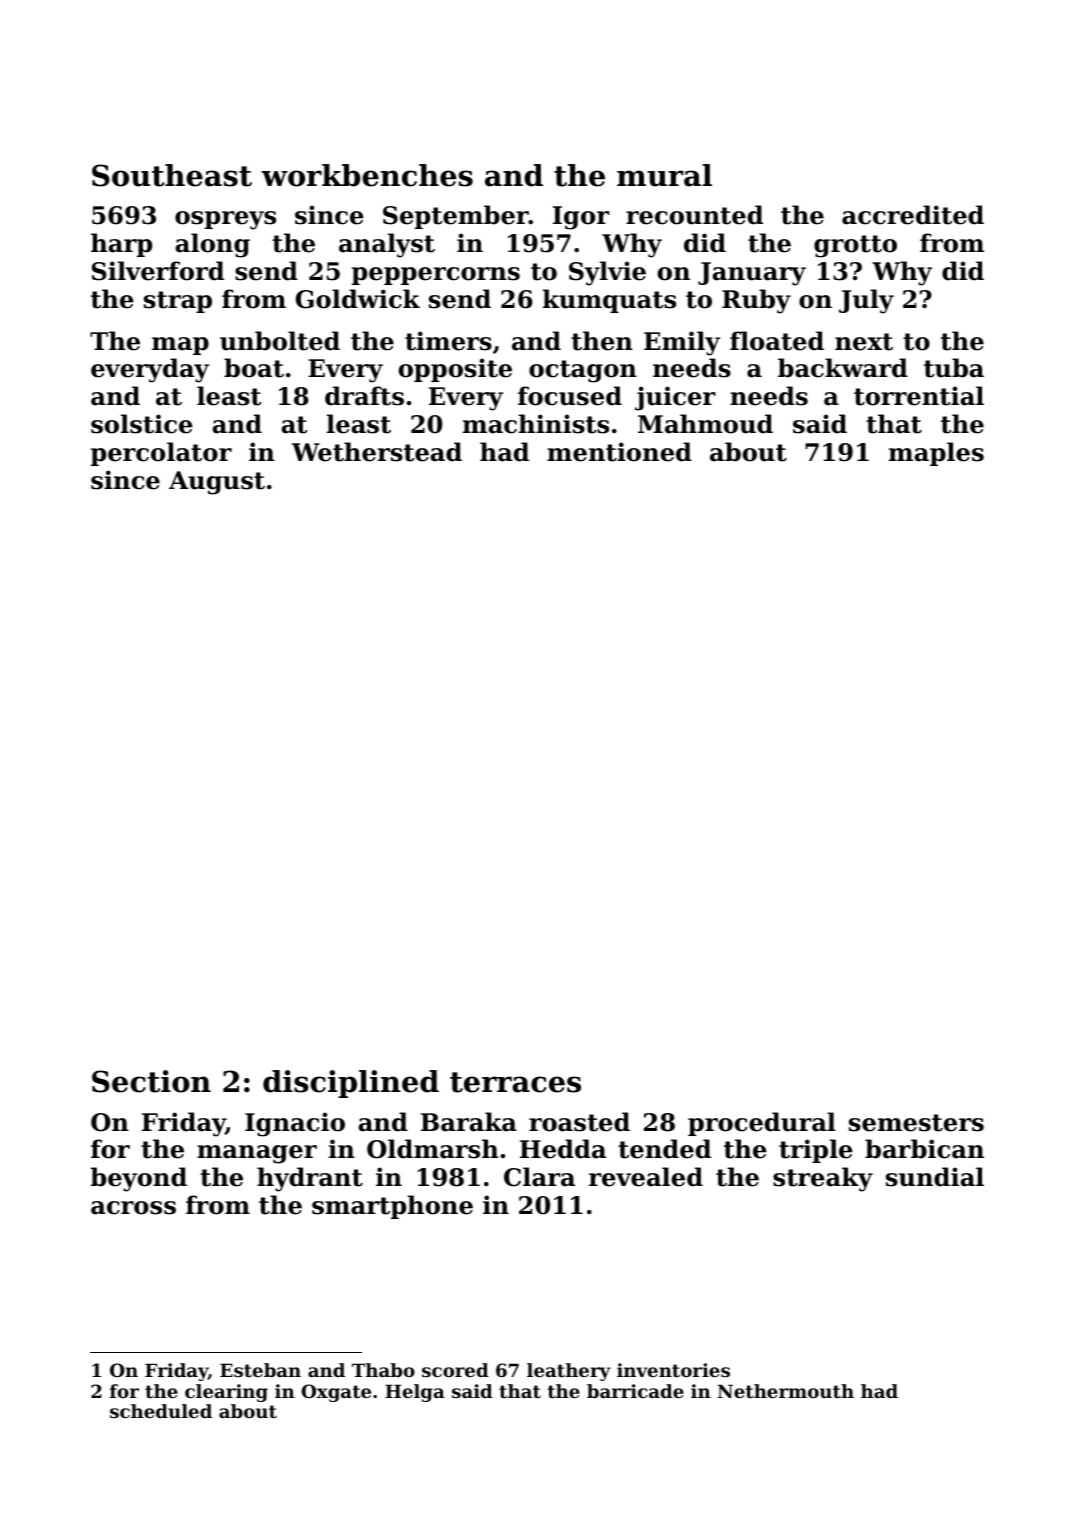  I want to click on Wetherstead, so click(377, 452).
